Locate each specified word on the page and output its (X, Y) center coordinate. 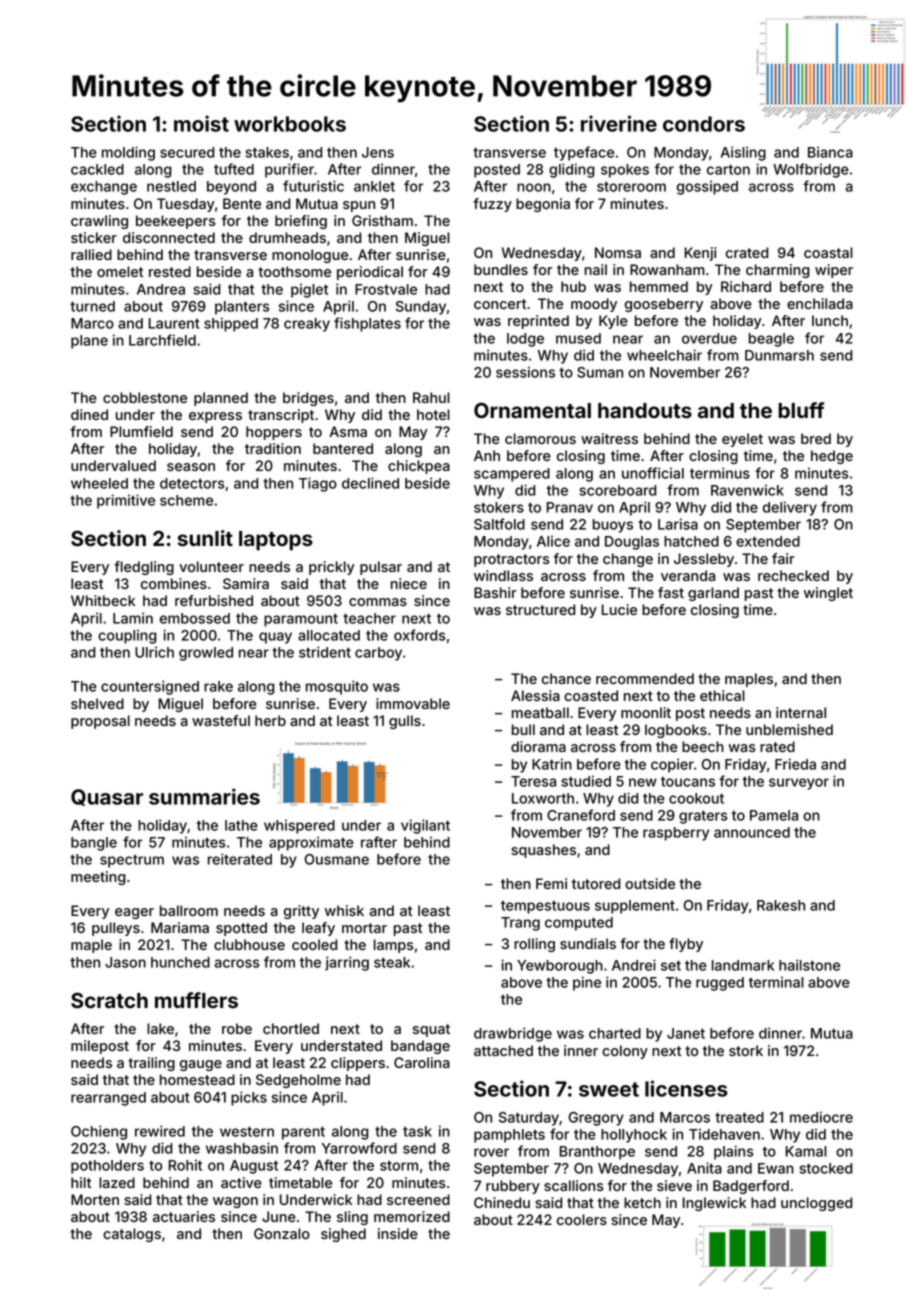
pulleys (116, 929)
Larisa (678, 524)
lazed (117, 1182)
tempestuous (545, 907)
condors (704, 124)
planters (242, 308)
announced (752, 832)
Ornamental (532, 410)
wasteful (221, 720)
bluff (801, 410)
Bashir (495, 592)
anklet (374, 186)
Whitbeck (103, 600)
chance (566, 678)
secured (187, 152)
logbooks (676, 731)
